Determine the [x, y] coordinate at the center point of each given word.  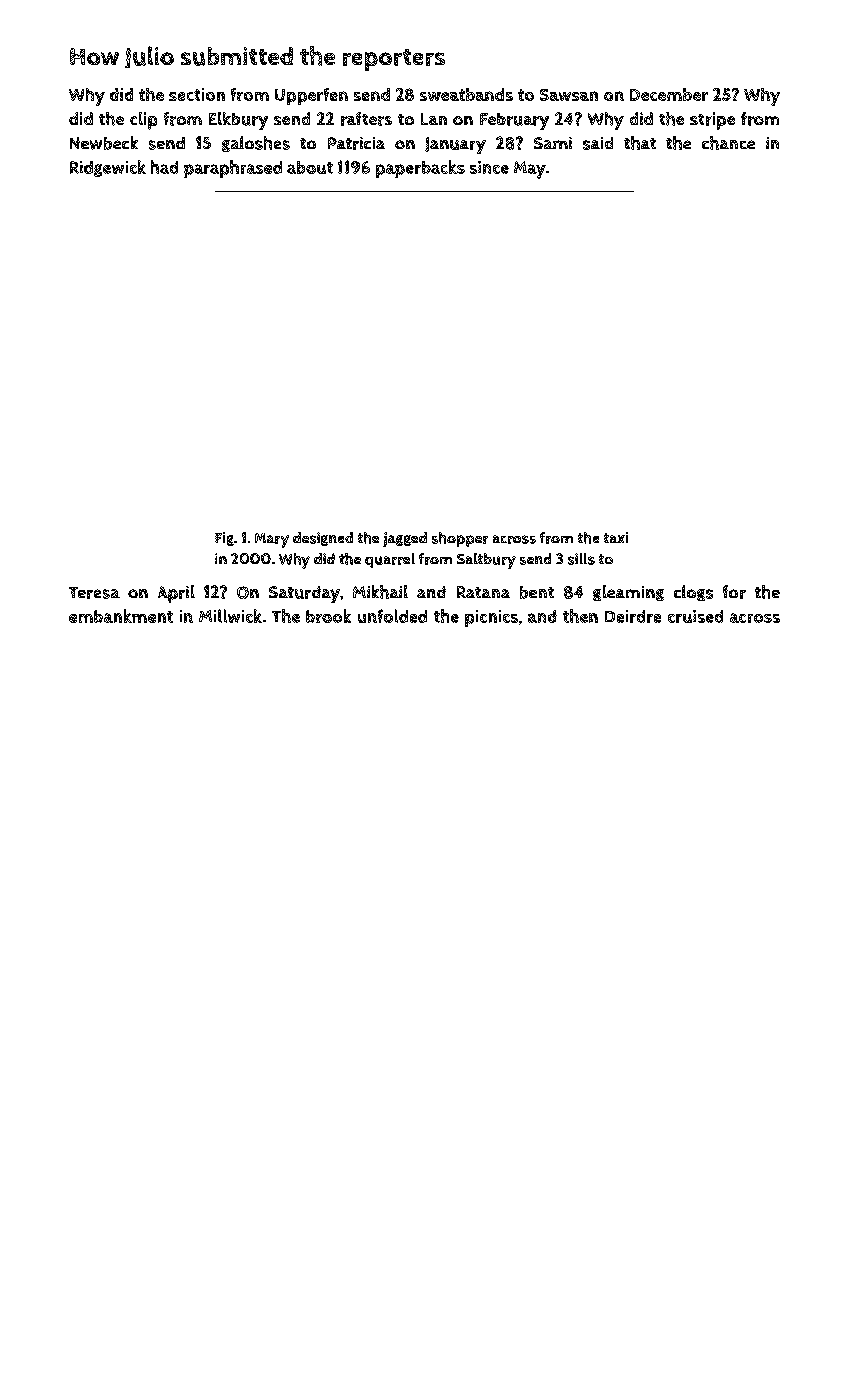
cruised [695, 616]
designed [323, 539]
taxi [616, 537]
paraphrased [233, 169]
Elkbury [238, 121]
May [530, 170]
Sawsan [569, 95]
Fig [224, 539]
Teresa [94, 593]
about [310, 167]
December [669, 94]
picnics [491, 618]
